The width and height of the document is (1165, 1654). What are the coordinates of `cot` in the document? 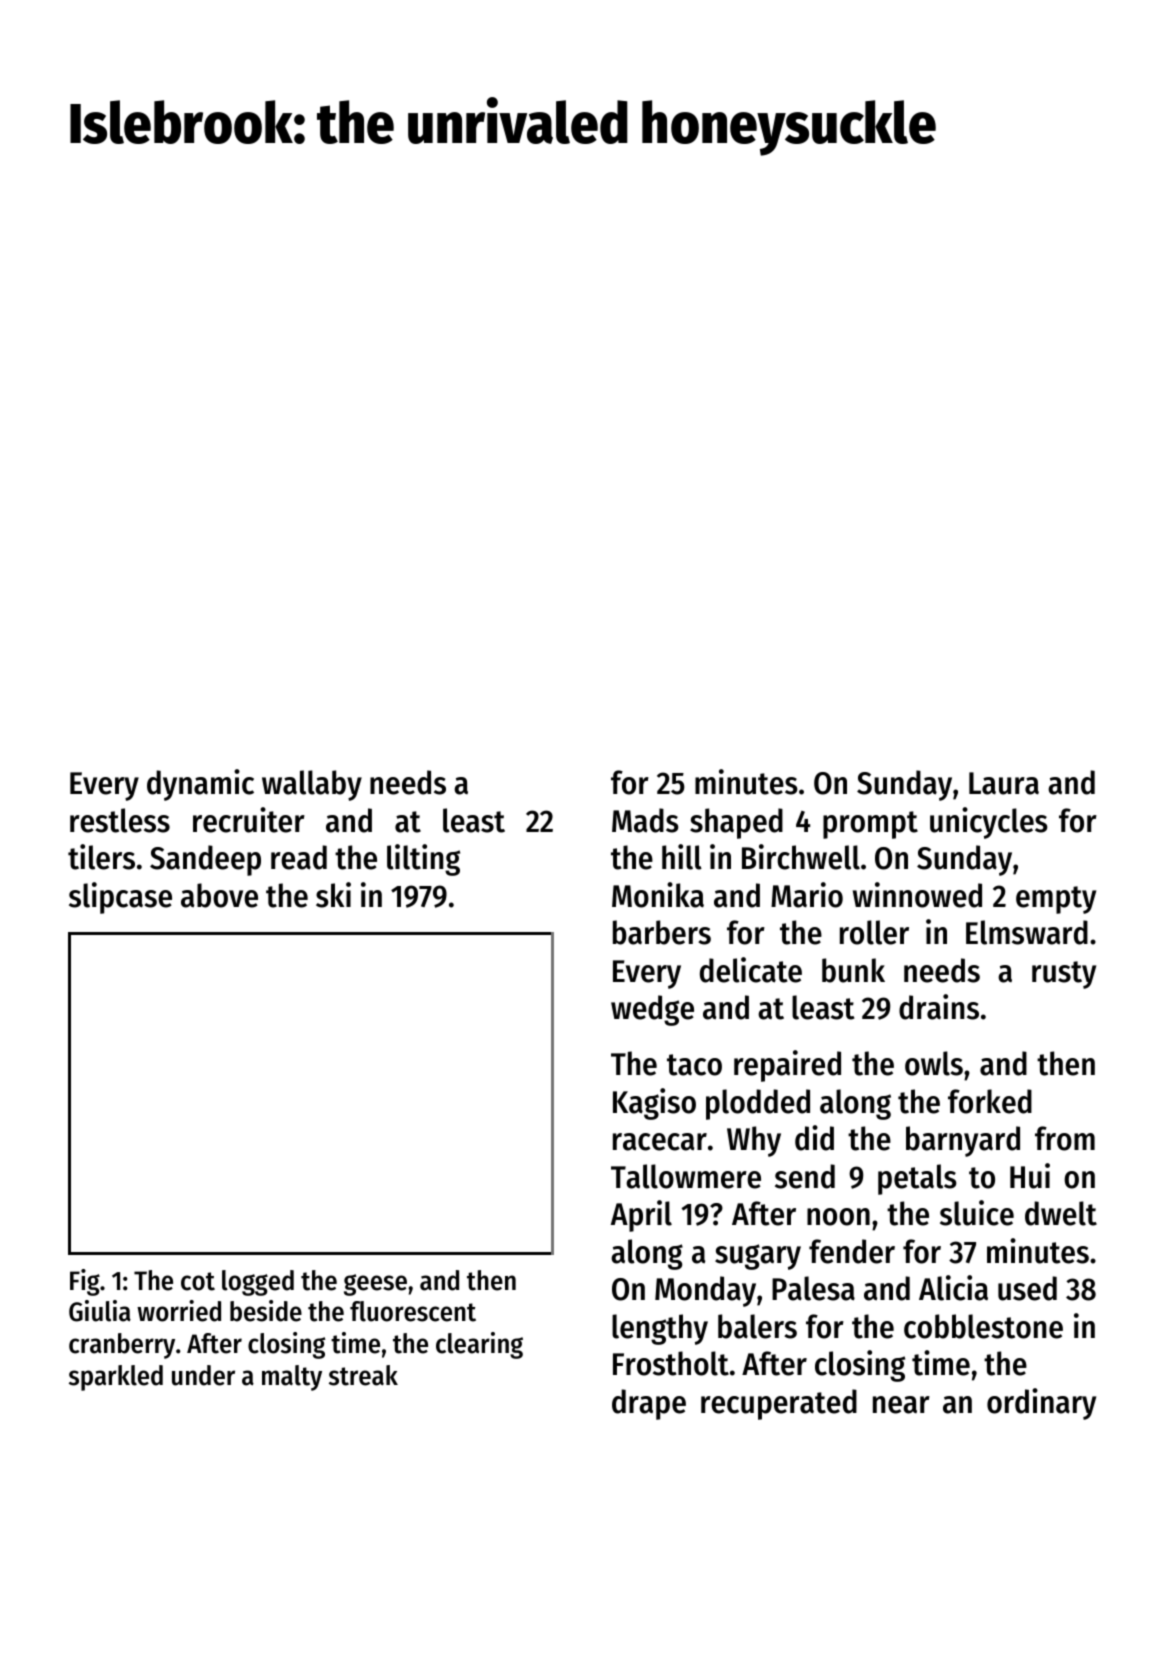 It's located at (198, 1281).
